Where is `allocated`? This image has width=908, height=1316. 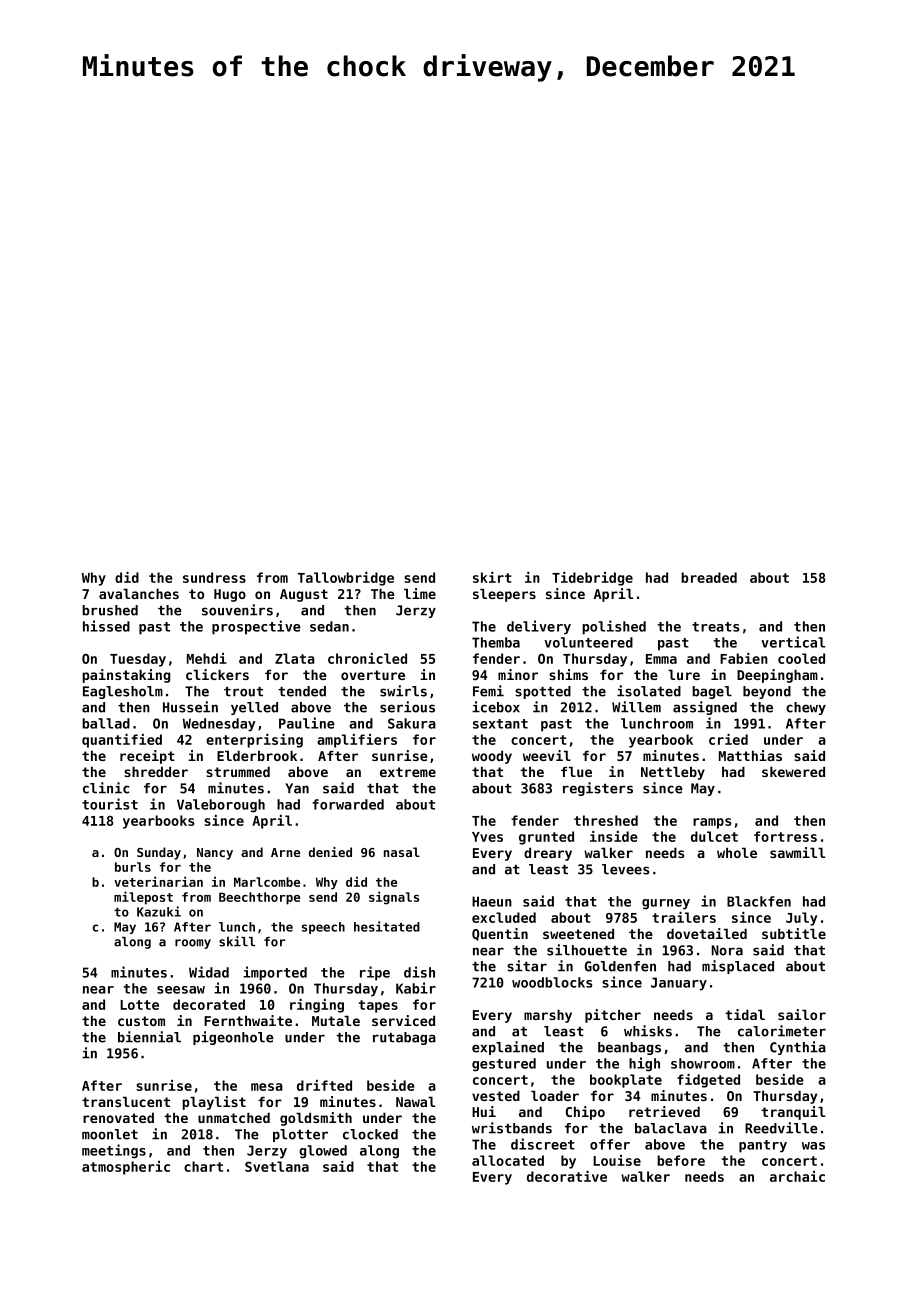 allocated is located at coordinates (508, 1160).
